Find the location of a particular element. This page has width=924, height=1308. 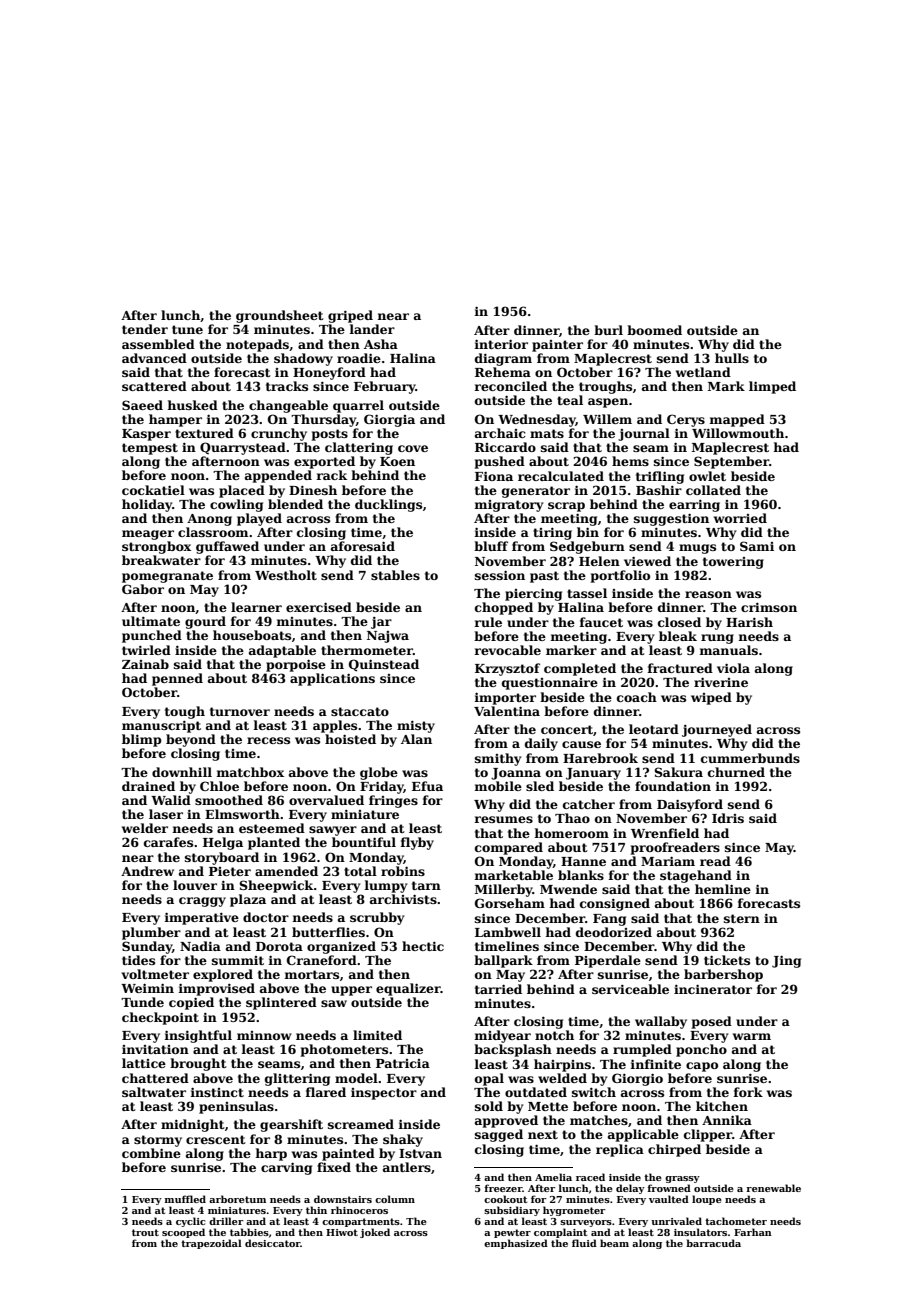

viola is located at coordinates (733, 668).
